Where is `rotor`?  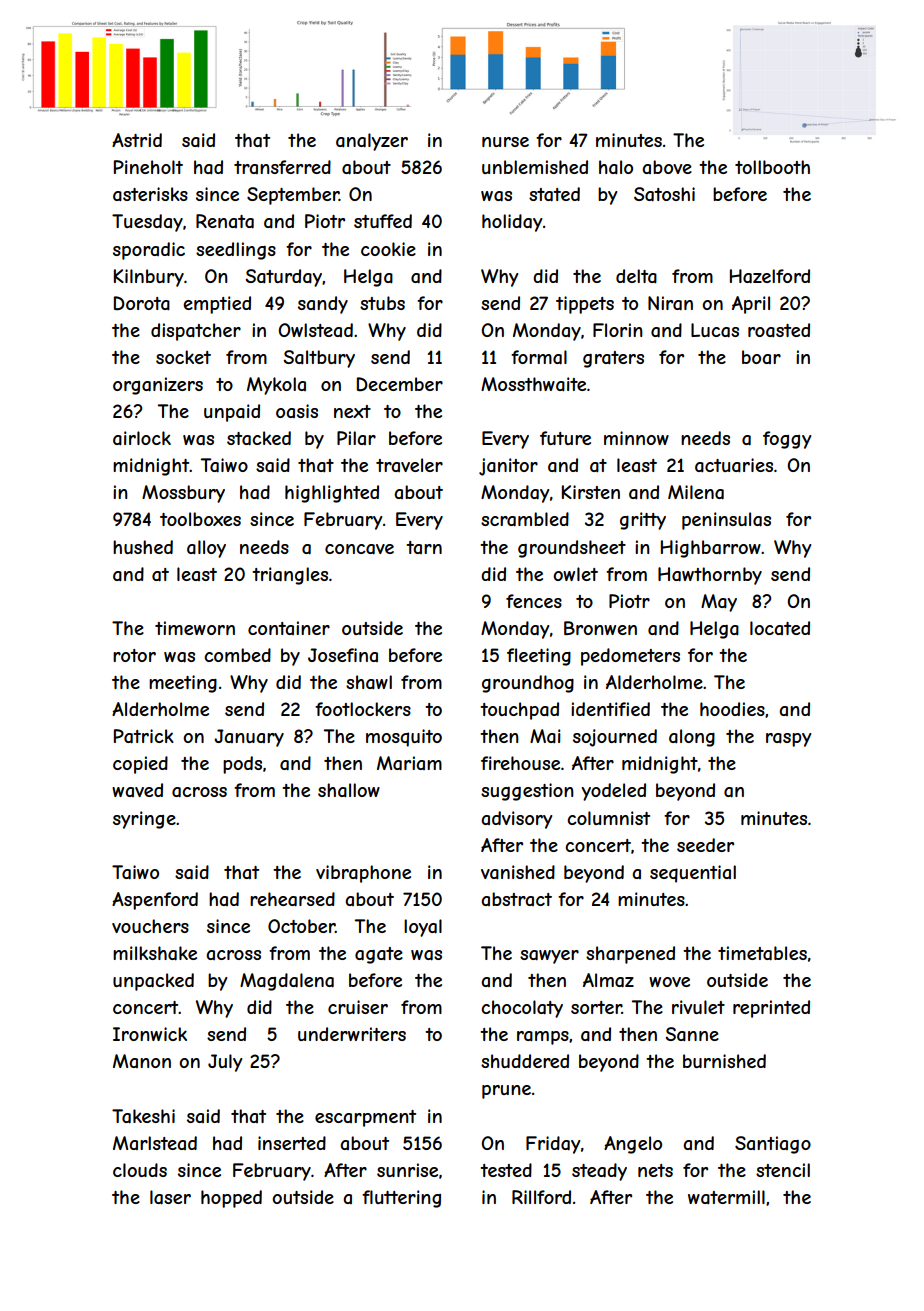
rotor is located at coordinates (134, 655).
